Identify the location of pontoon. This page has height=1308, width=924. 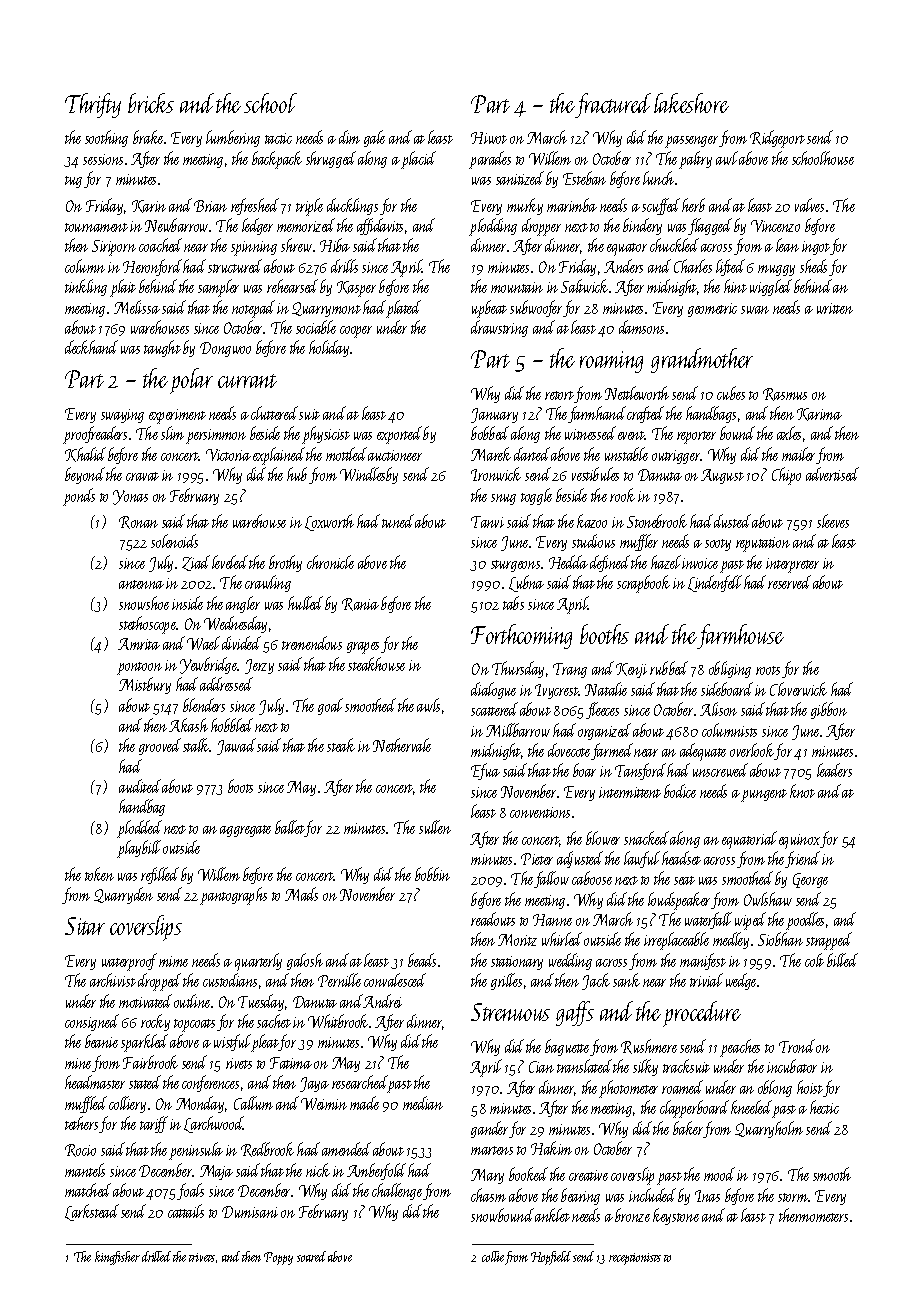
(139, 668).
